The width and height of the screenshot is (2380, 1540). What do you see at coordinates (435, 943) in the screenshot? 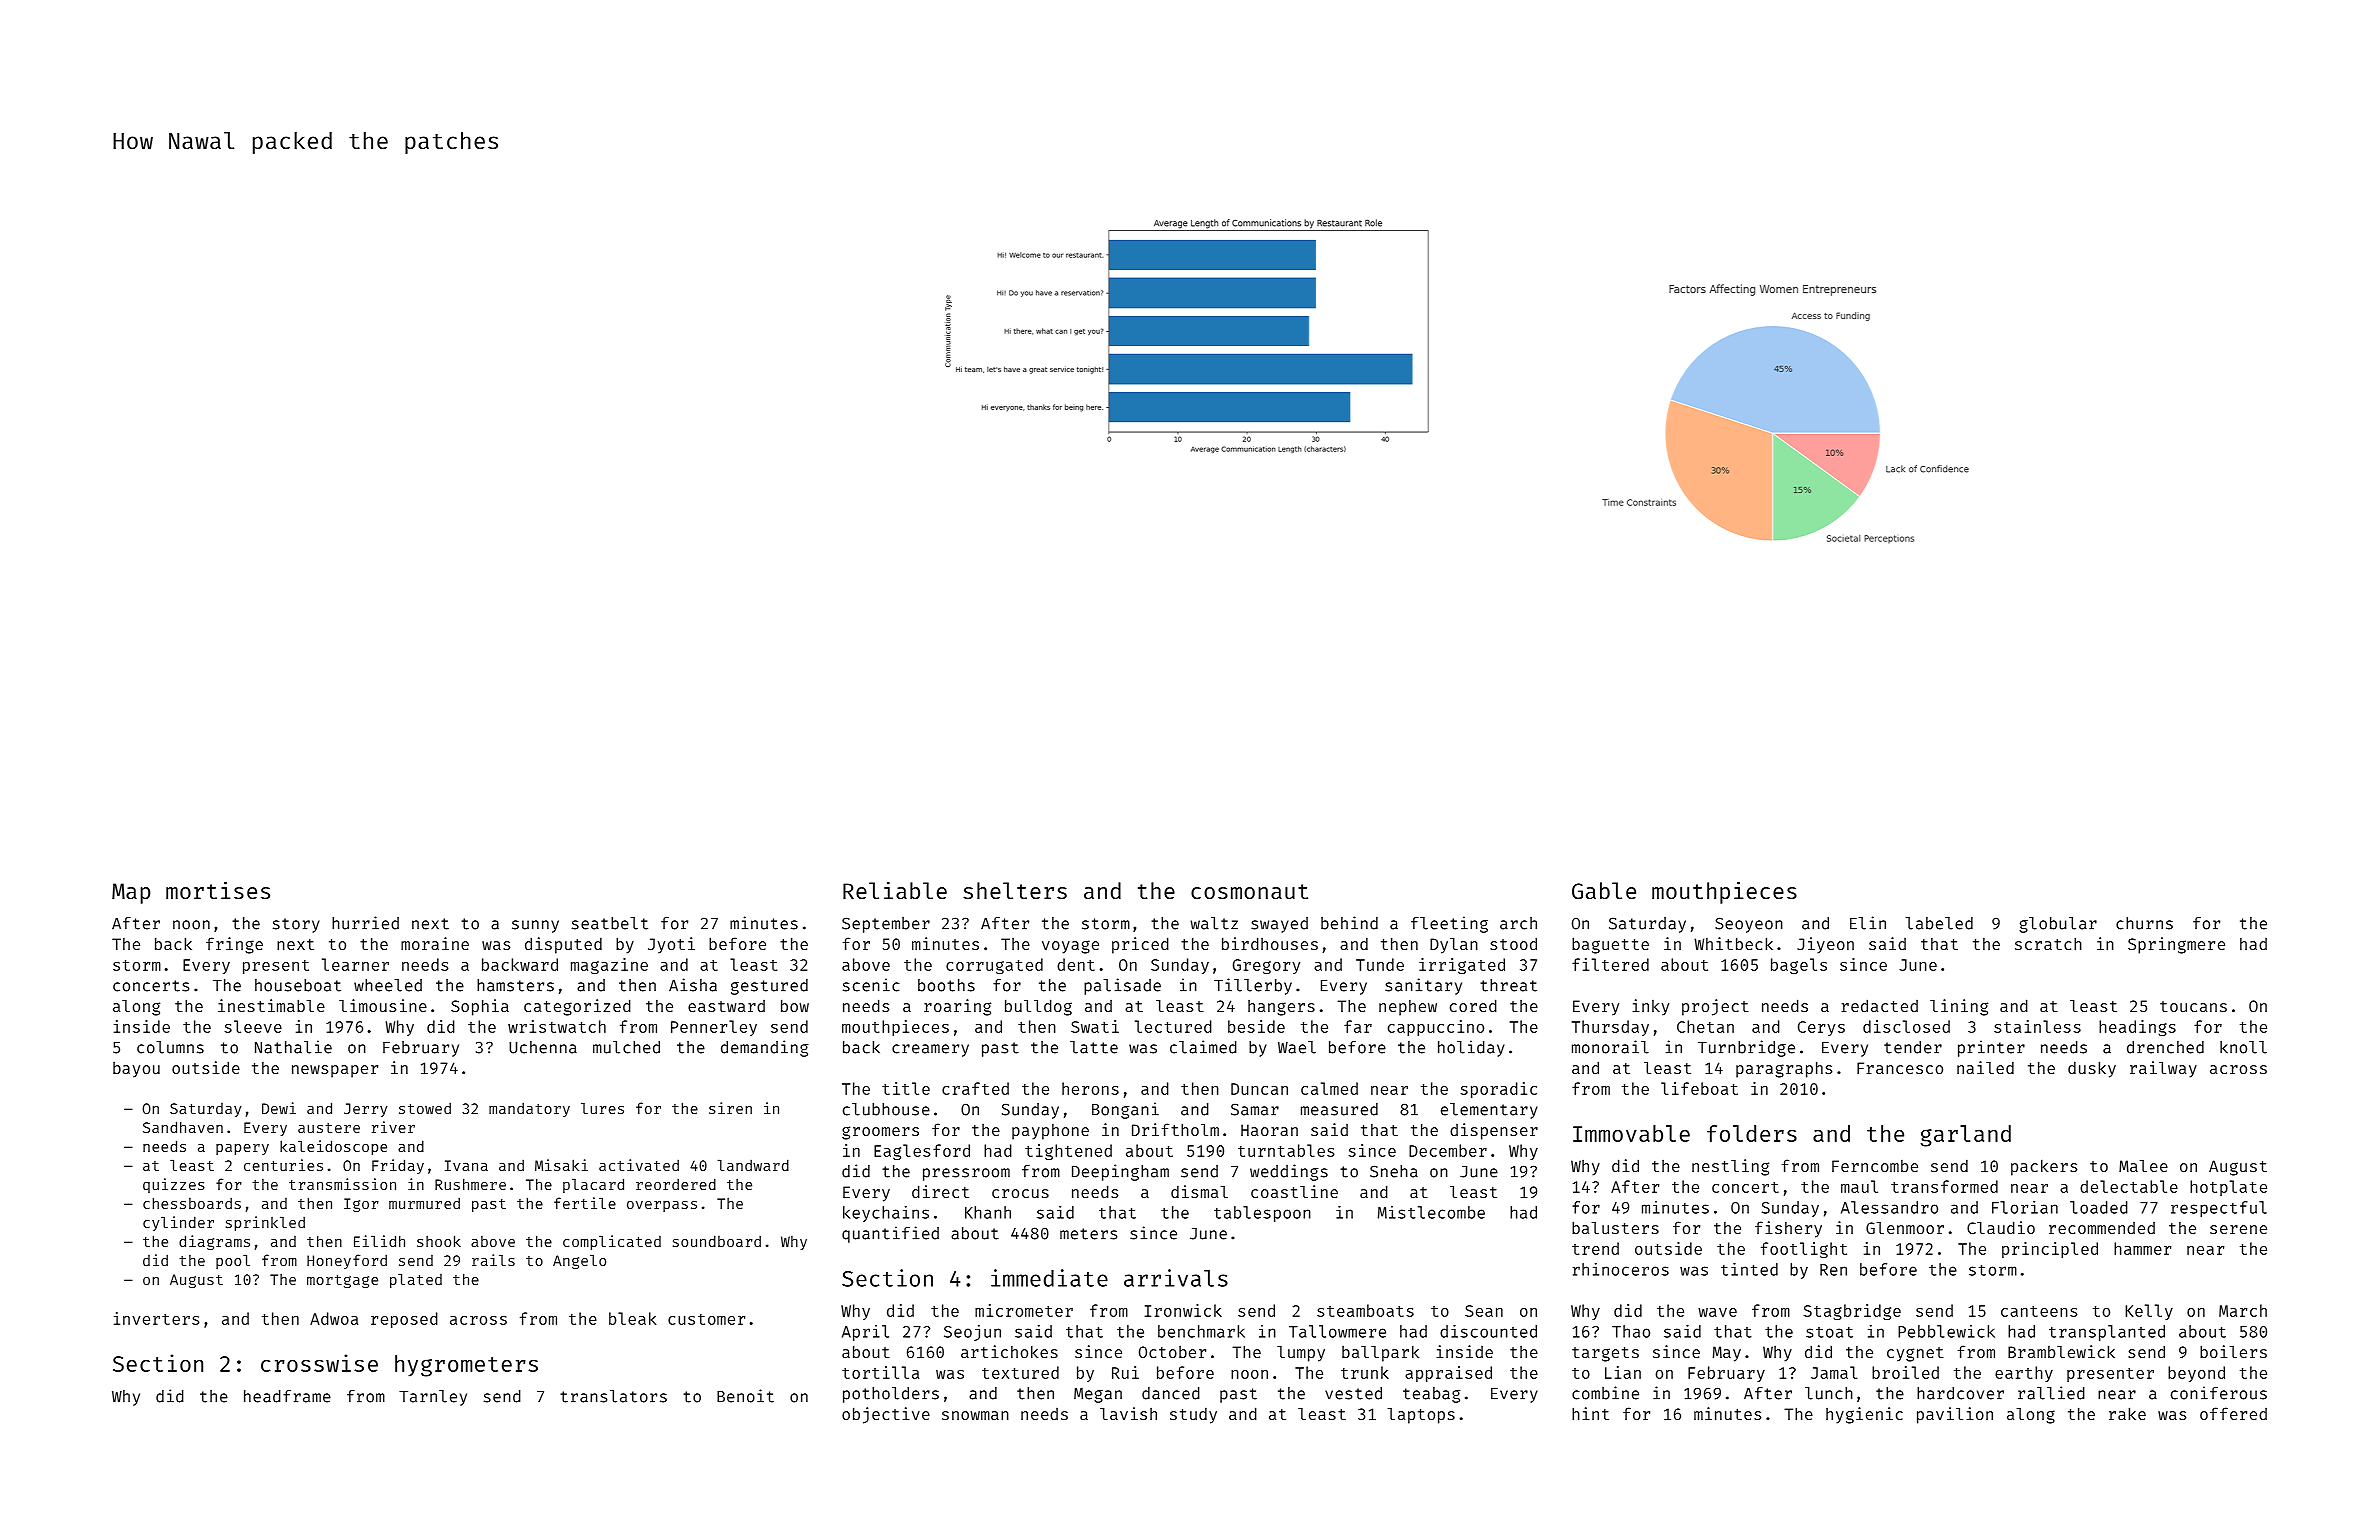
I see `moraine` at bounding box center [435, 943].
